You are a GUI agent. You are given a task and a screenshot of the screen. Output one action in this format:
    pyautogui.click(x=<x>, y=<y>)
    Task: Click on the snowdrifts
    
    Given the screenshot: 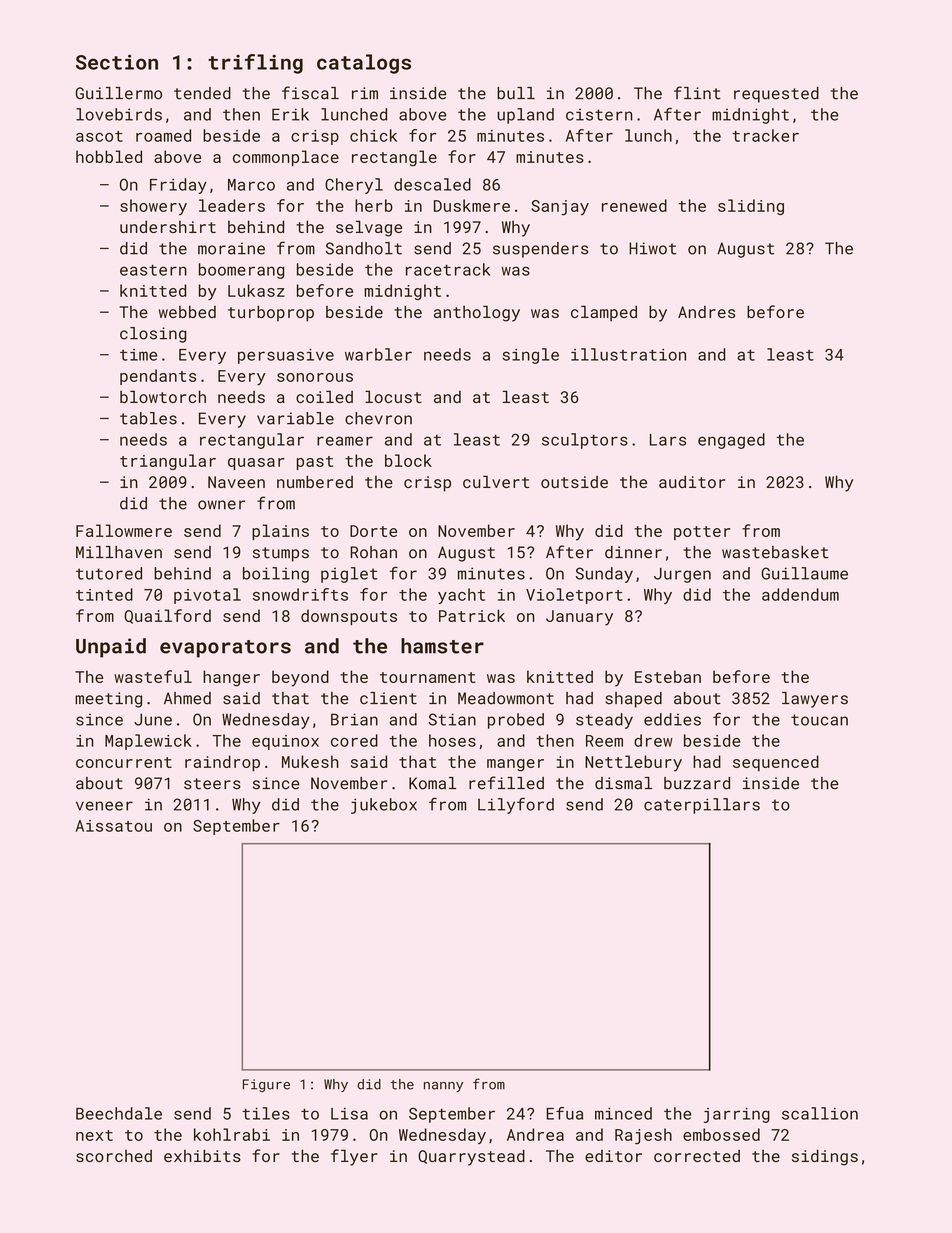 What is the action you would take?
    pyautogui.click(x=300, y=594)
